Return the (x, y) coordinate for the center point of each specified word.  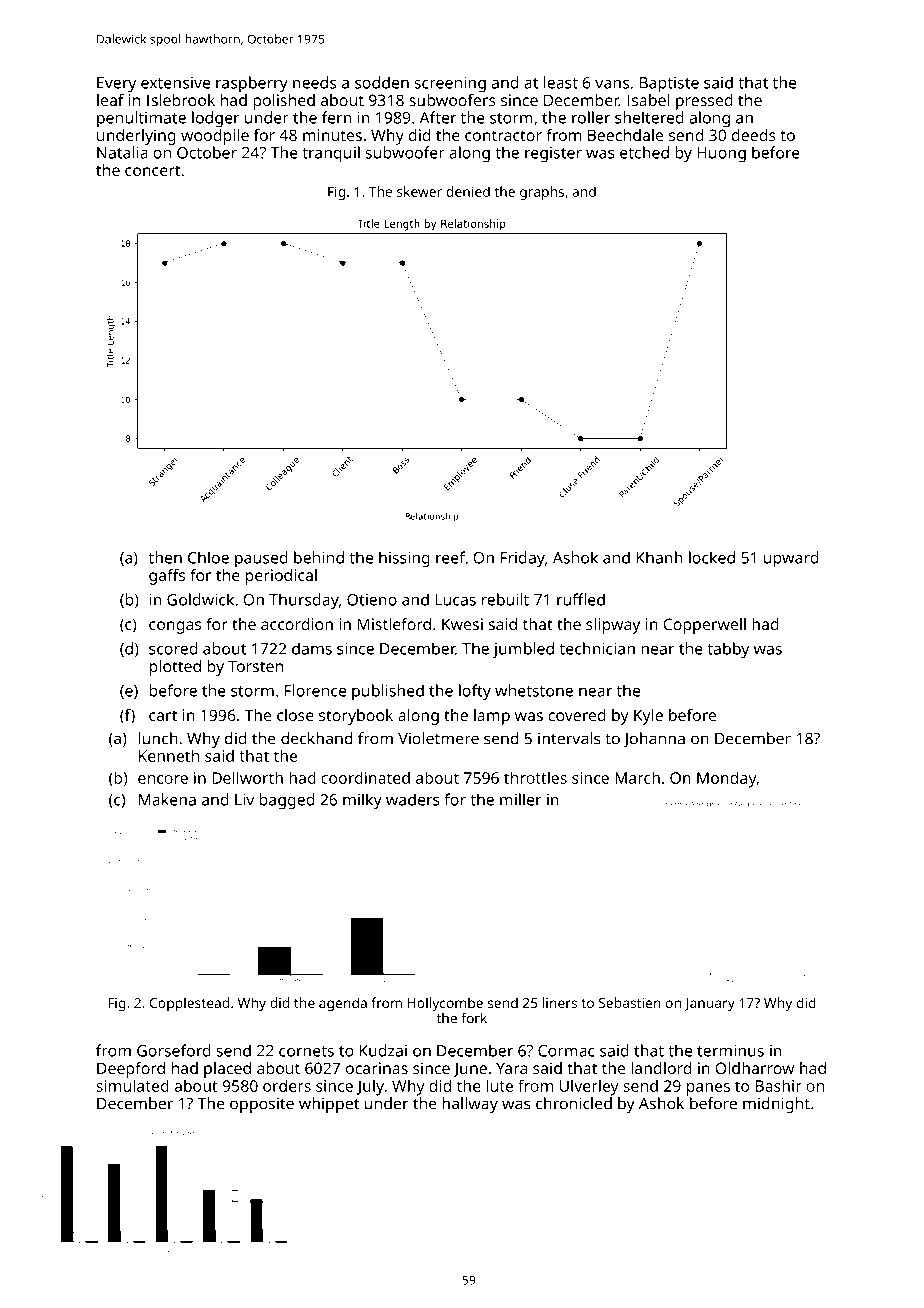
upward (791, 559)
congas (175, 627)
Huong (721, 155)
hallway (470, 1105)
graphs (542, 193)
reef (451, 557)
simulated (132, 1085)
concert (152, 170)
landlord (661, 1068)
